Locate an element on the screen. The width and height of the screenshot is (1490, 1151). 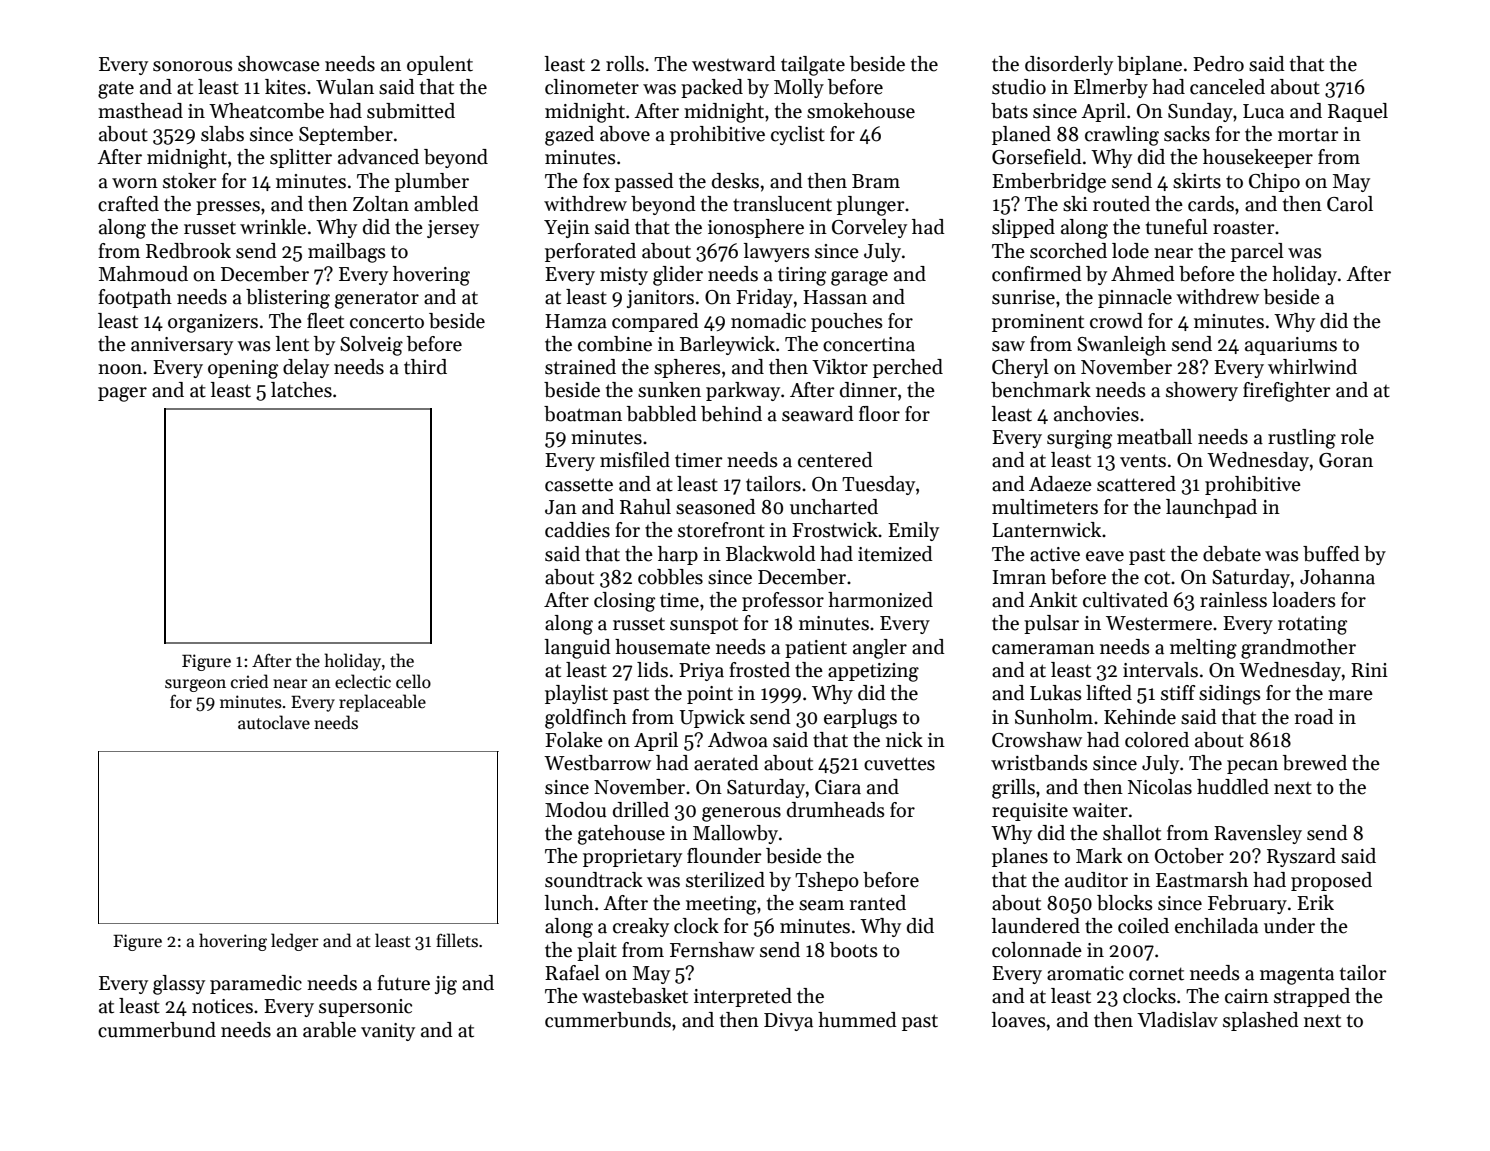
Goran is located at coordinates (1346, 460).
